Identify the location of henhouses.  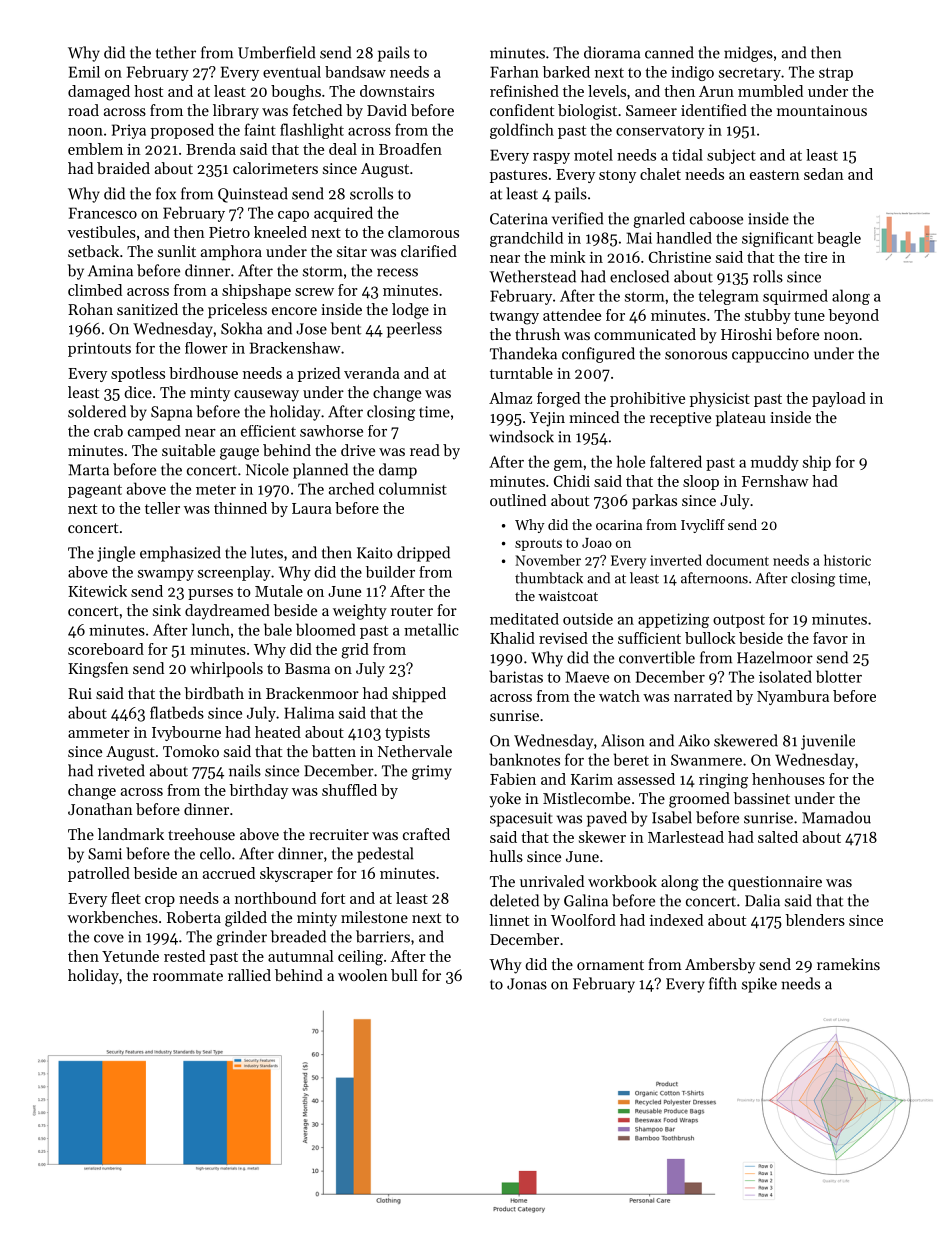
(788, 779).
